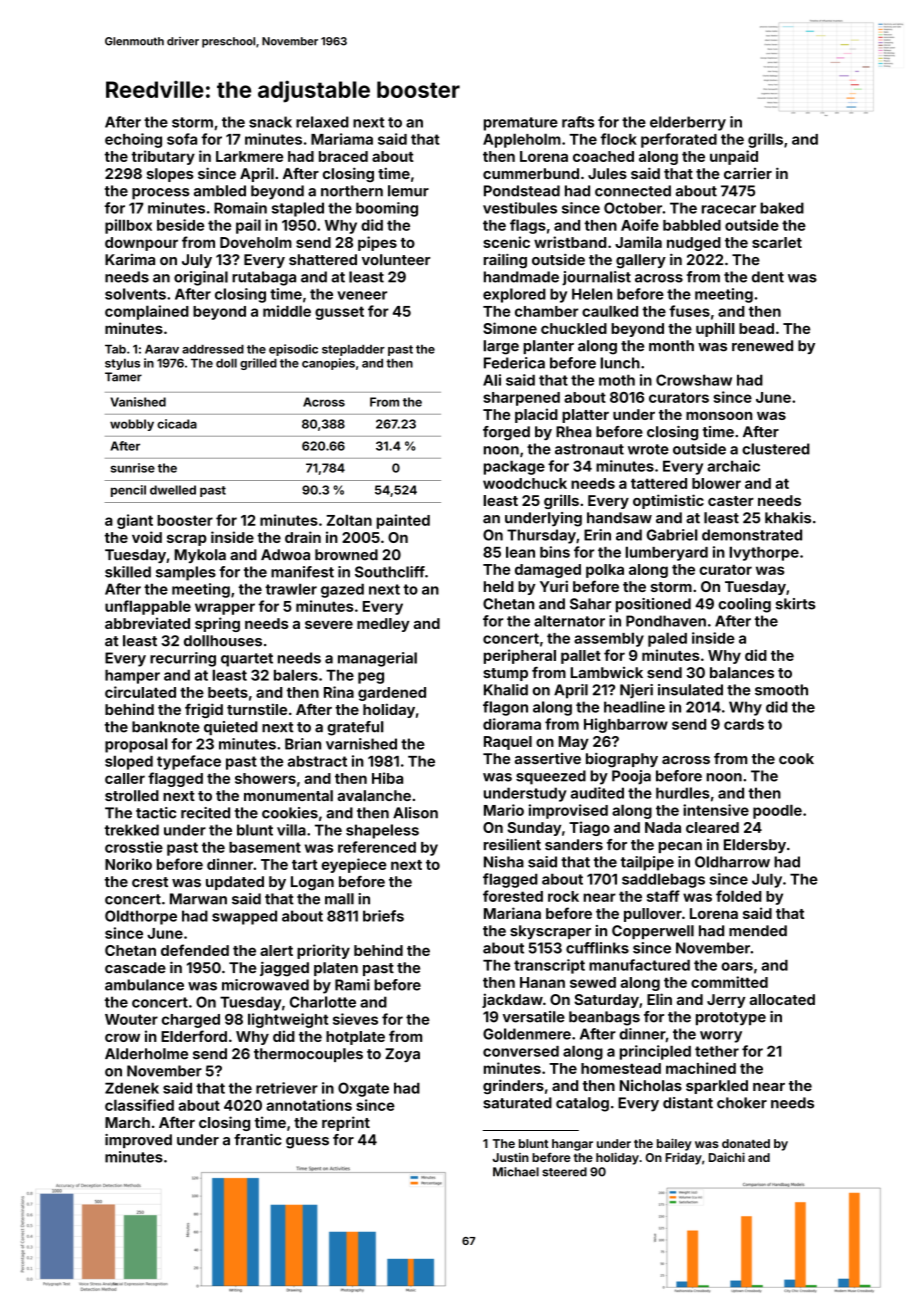 The height and width of the screenshot is (1314, 924). I want to click on Daichi, so click(727, 1157).
